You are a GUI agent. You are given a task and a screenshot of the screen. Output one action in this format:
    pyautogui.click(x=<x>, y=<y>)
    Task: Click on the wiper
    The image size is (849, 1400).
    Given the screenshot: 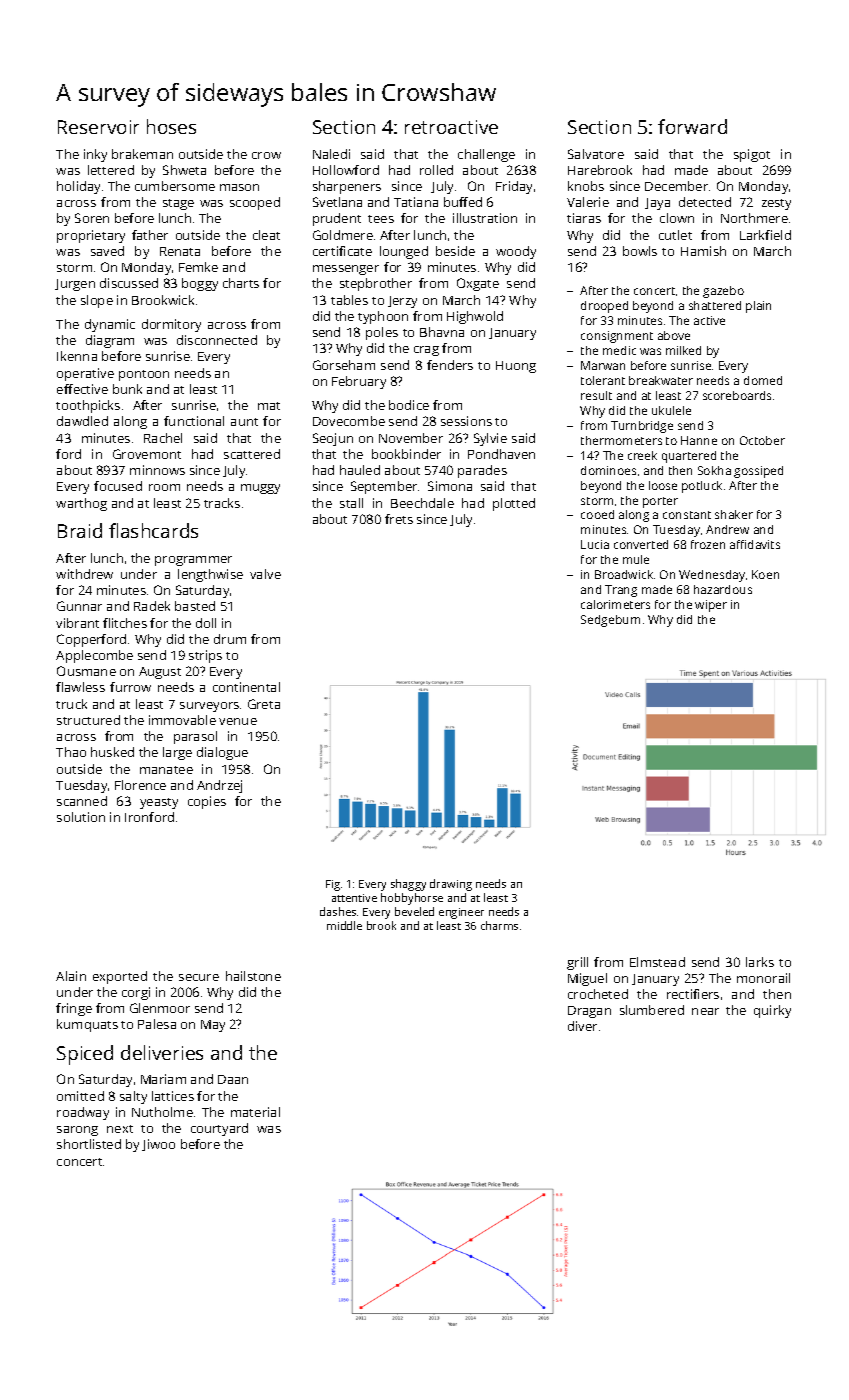 What is the action you would take?
    pyautogui.click(x=711, y=606)
